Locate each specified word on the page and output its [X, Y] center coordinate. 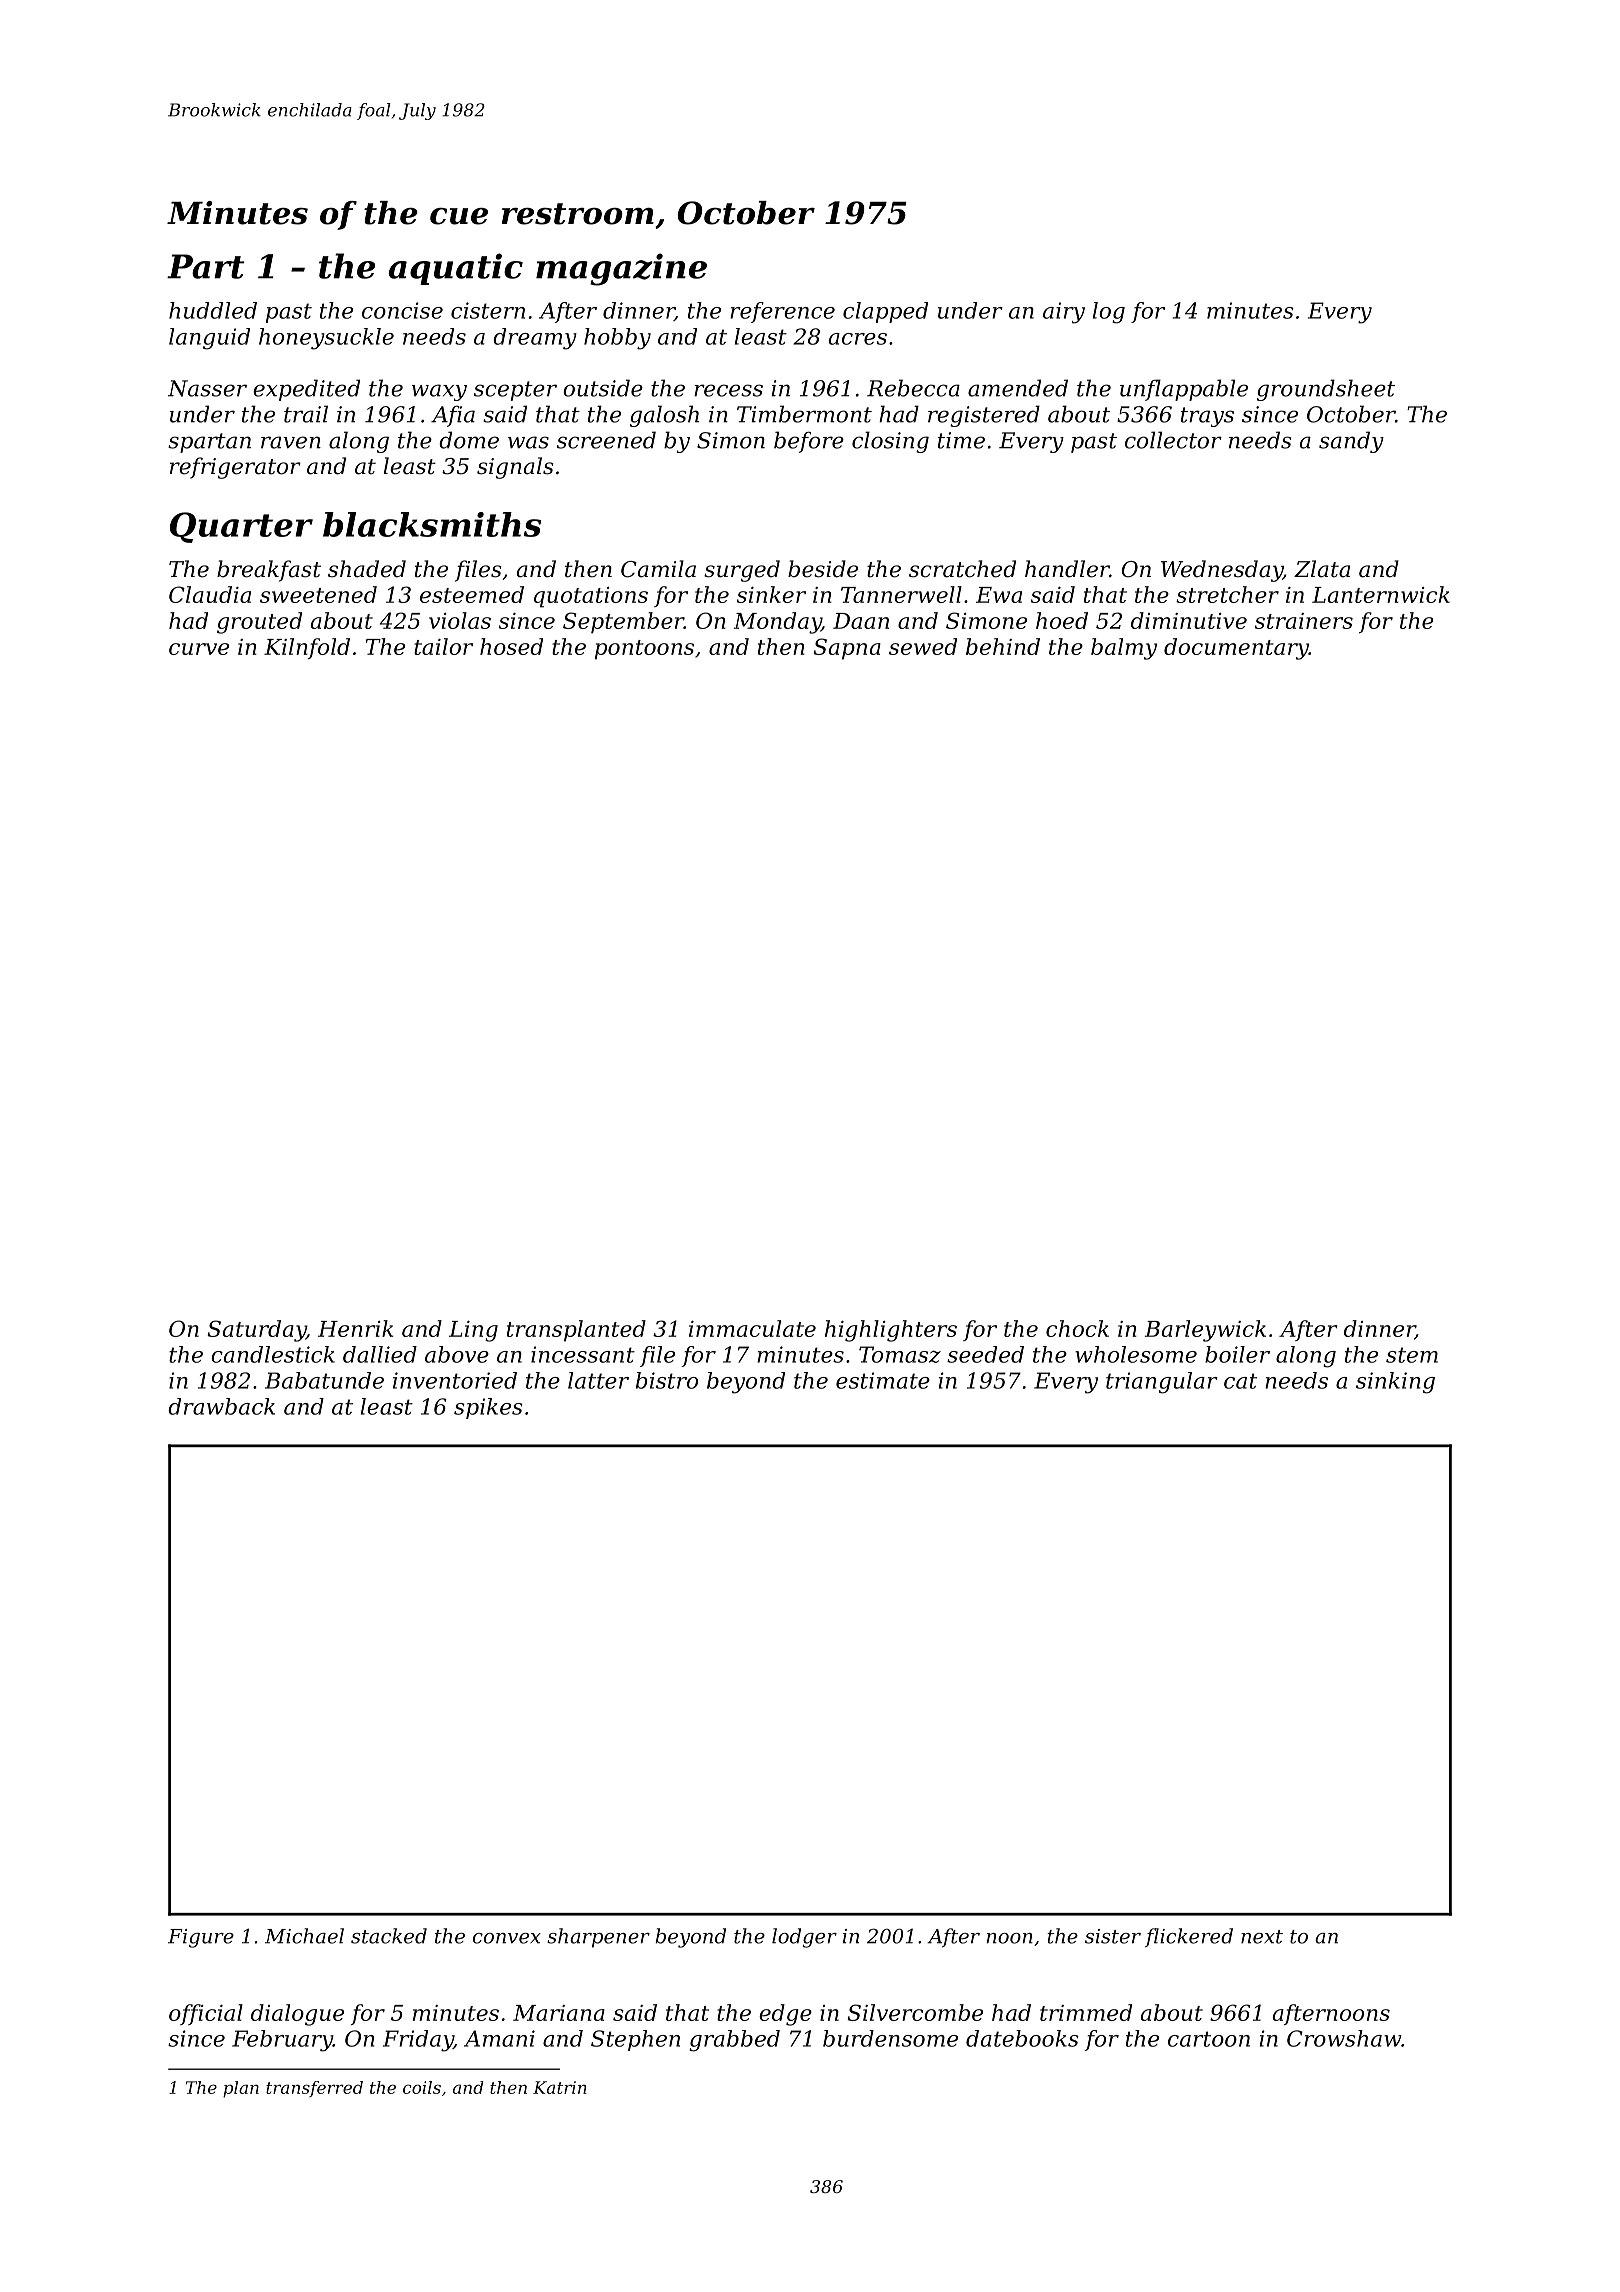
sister [1113, 1936]
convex [507, 1938]
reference [782, 312]
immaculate [752, 1328]
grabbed [734, 2041]
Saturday [256, 1331]
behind [1003, 646]
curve [199, 649]
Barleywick [1205, 1331]
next [1262, 1937]
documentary [1236, 649]
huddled [213, 310]
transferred [314, 2089]
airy [1064, 313]
